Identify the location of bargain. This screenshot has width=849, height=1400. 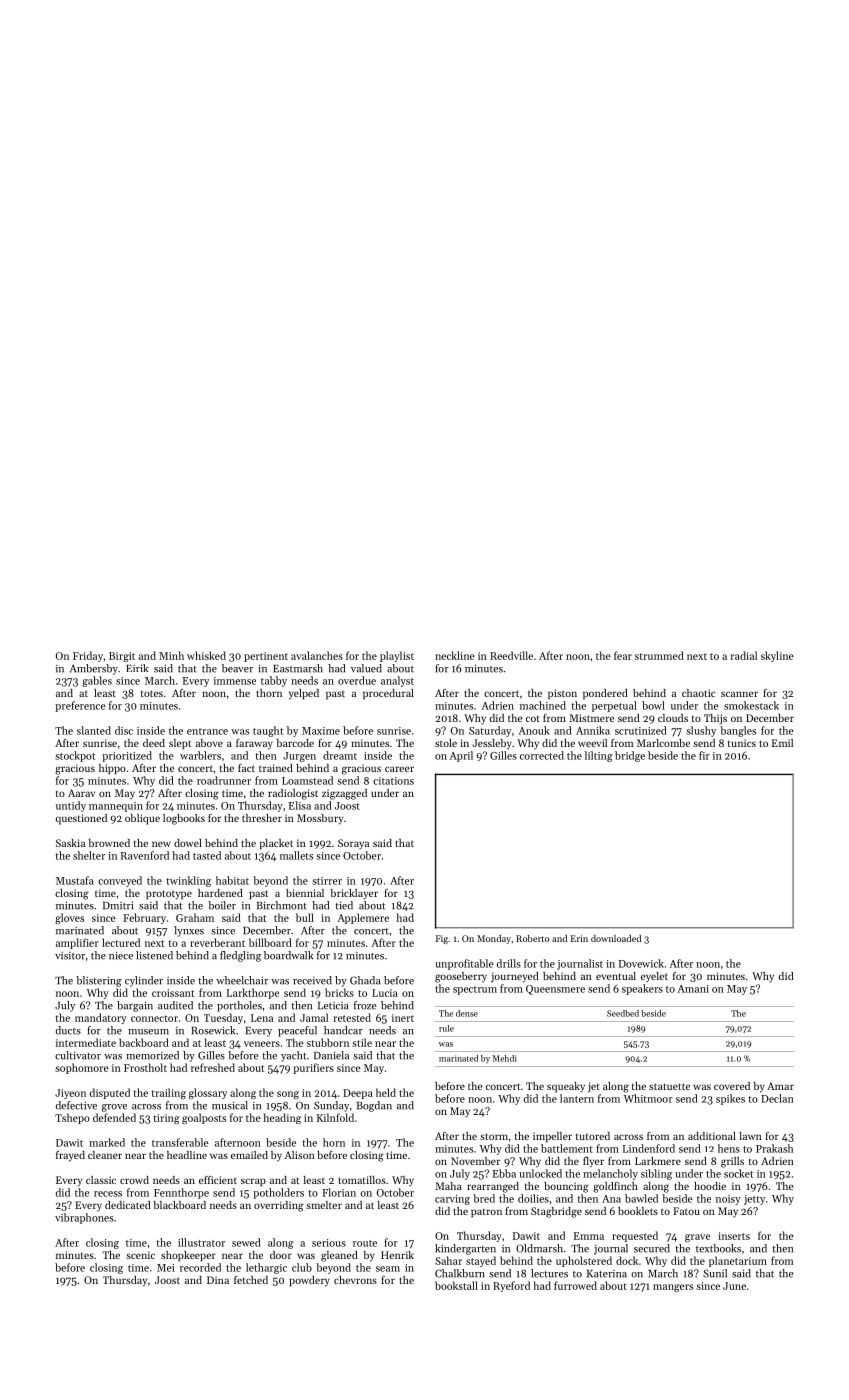
(135, 1006).
